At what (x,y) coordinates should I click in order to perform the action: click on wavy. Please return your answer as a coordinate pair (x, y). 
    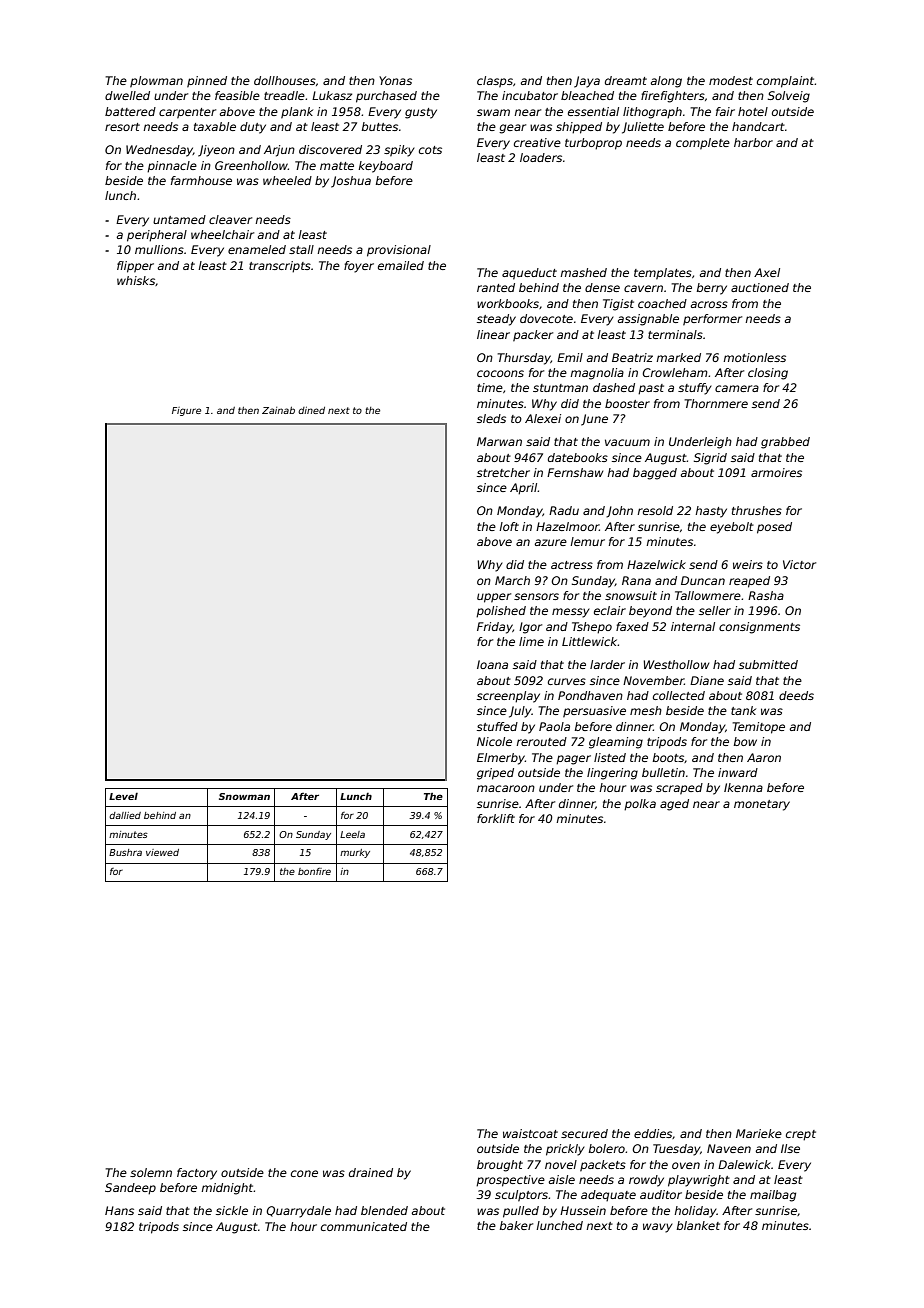
    Looking at the image, I should click on (658, 1228).
